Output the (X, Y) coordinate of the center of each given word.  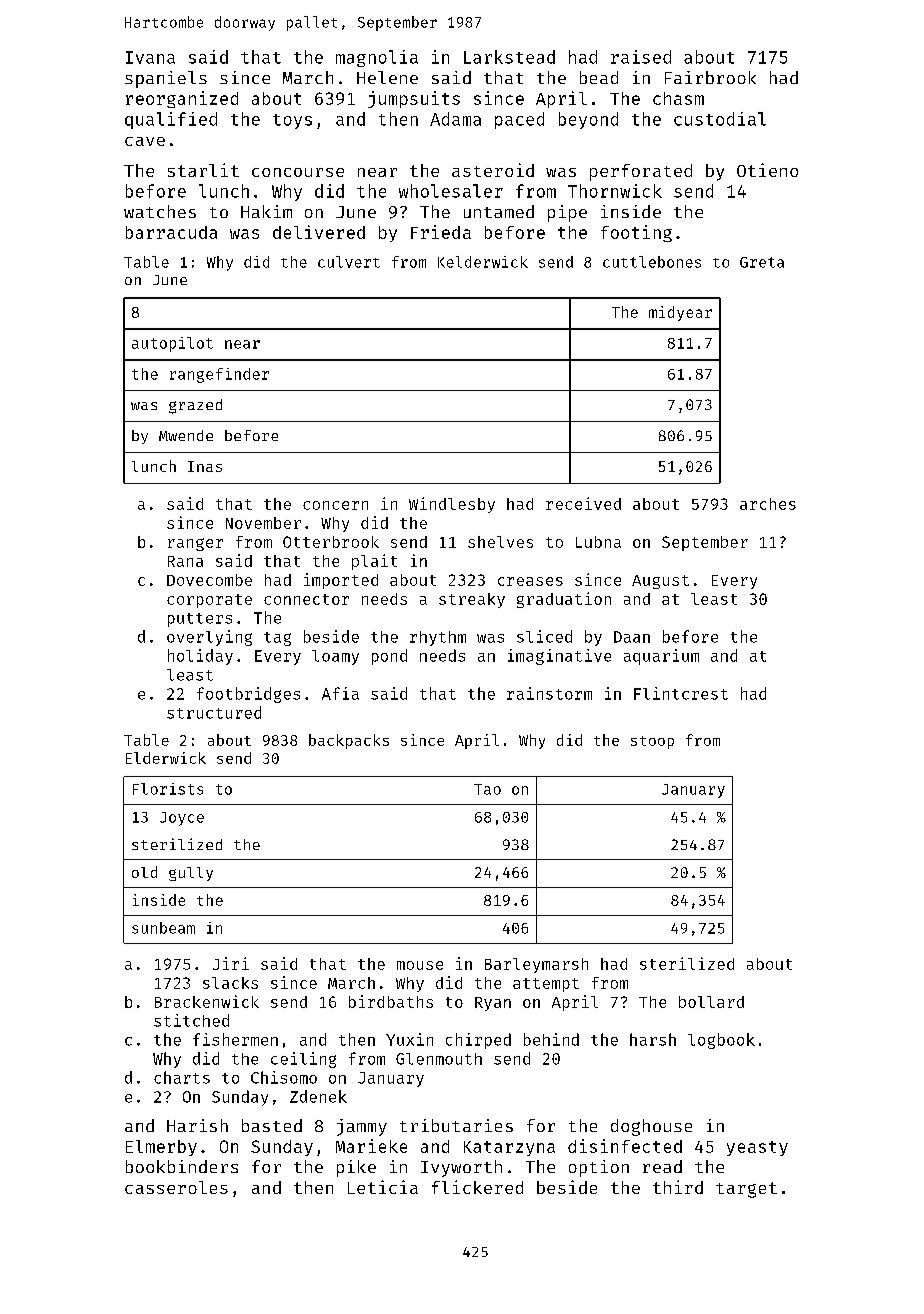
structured (214, 712)
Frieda (441, 232)
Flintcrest (681, 693)
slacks (230, 983)
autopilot (172, 344)
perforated (641, 172)
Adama (455, 119)
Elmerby (161, 1148)
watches (160, 211)
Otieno (767, 170)
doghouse (651, 1127)
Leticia (383, 1187)
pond (389, 657)
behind (551, 1039)
